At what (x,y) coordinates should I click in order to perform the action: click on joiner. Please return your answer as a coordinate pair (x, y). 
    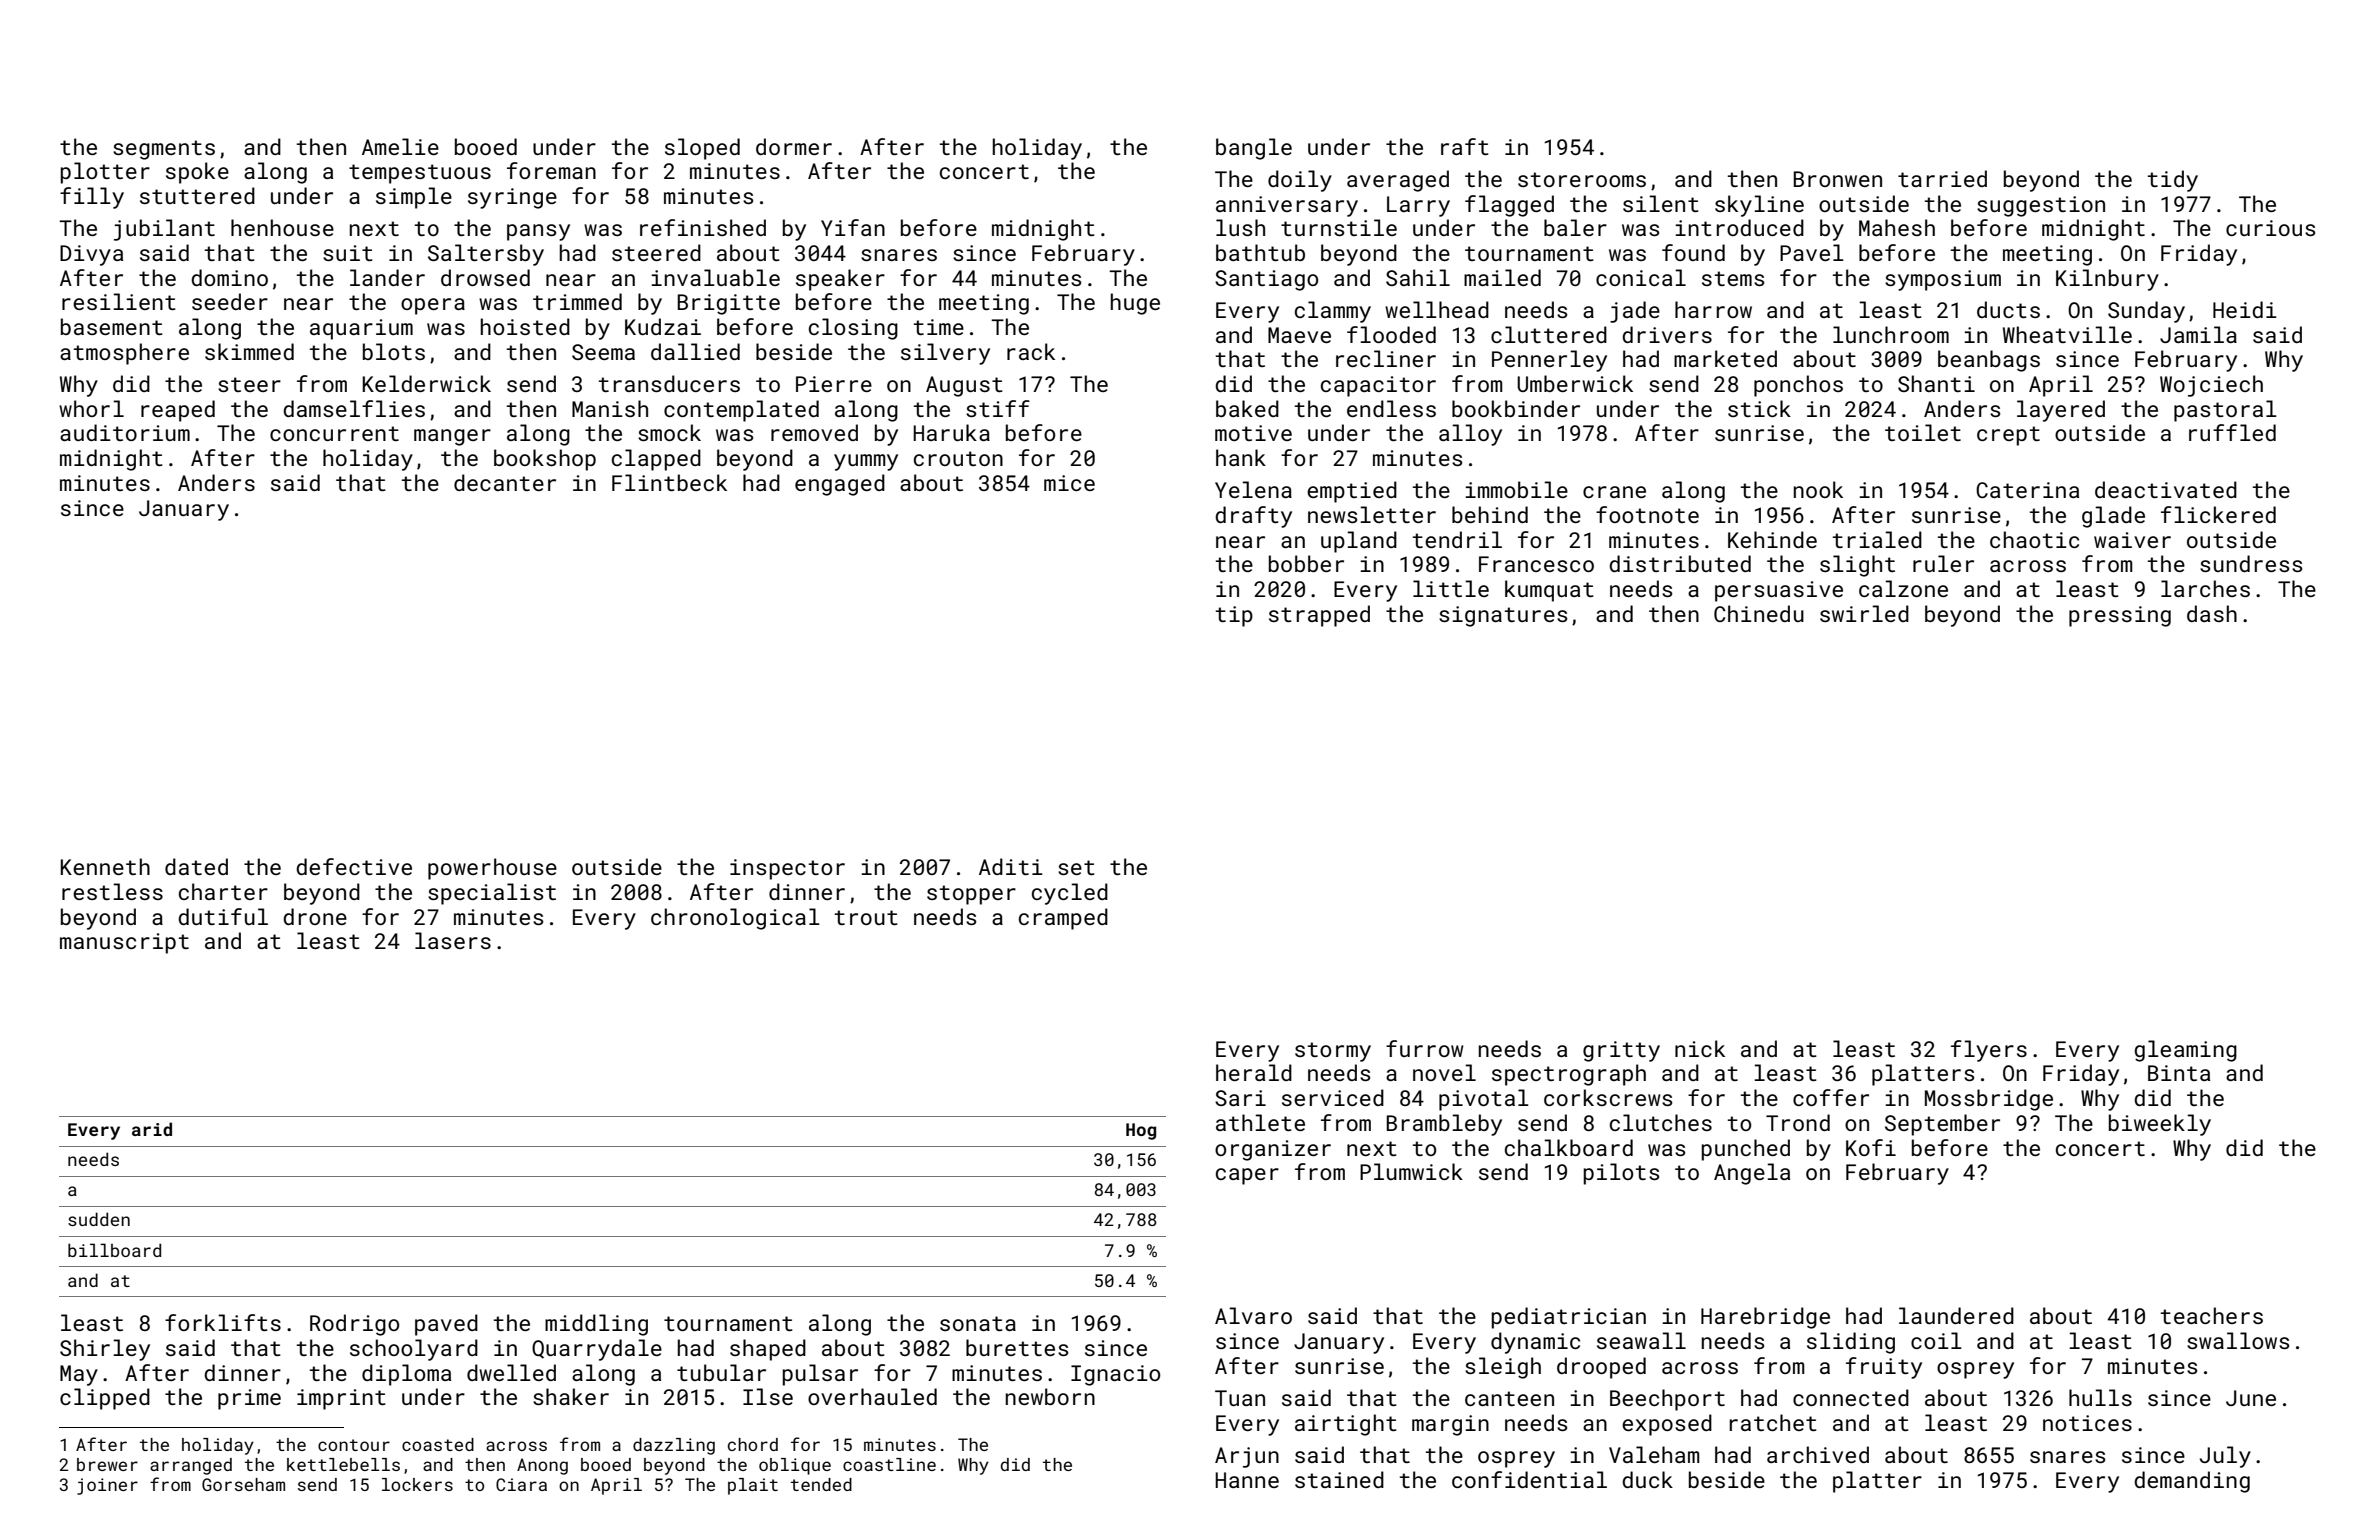
    Looking at the image, I should click on (107, 1486).
